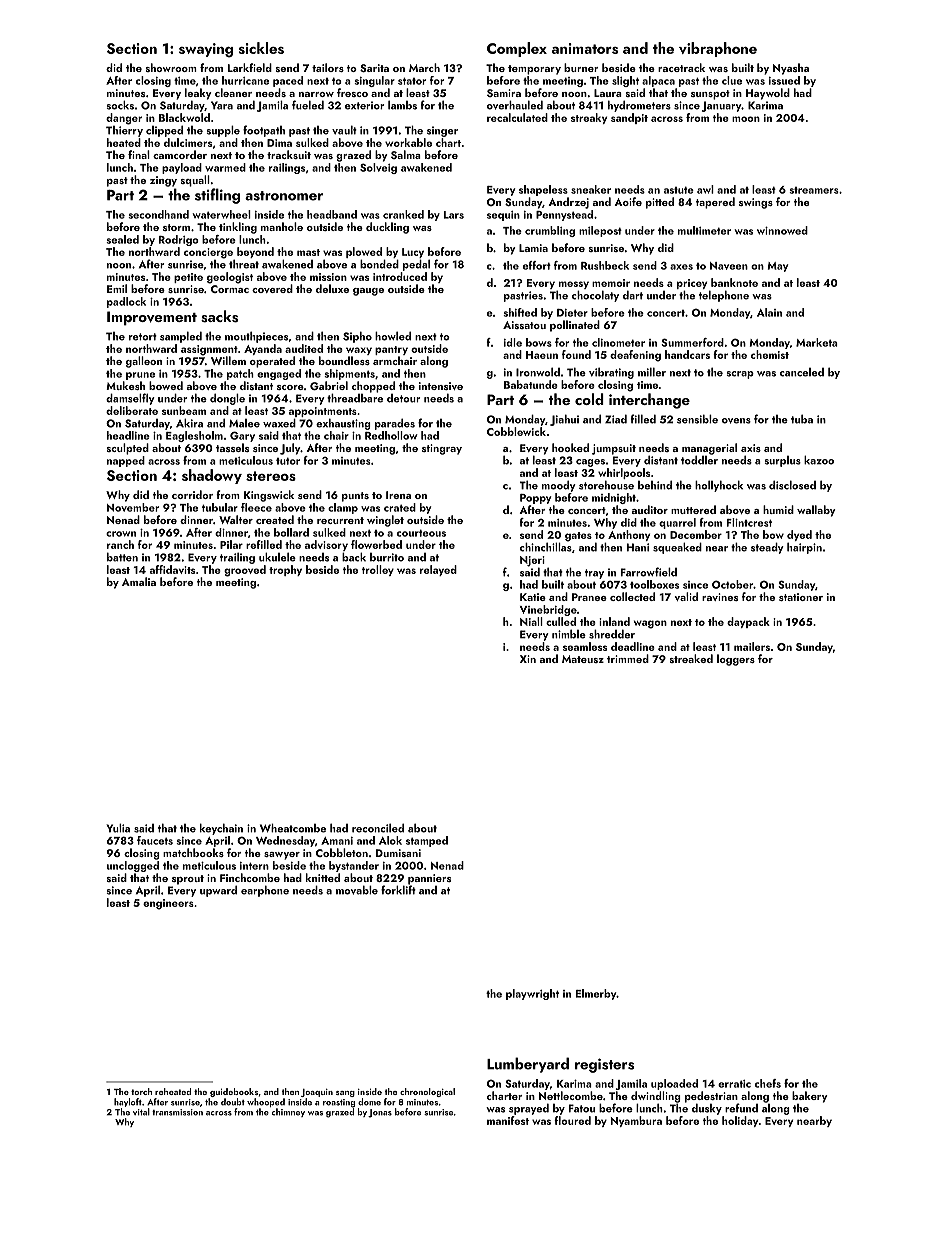 The image size is (952, 1233). What do you see at coordinates (133, 507) in the document?
I see `November` at bounding box center [133, 507].
